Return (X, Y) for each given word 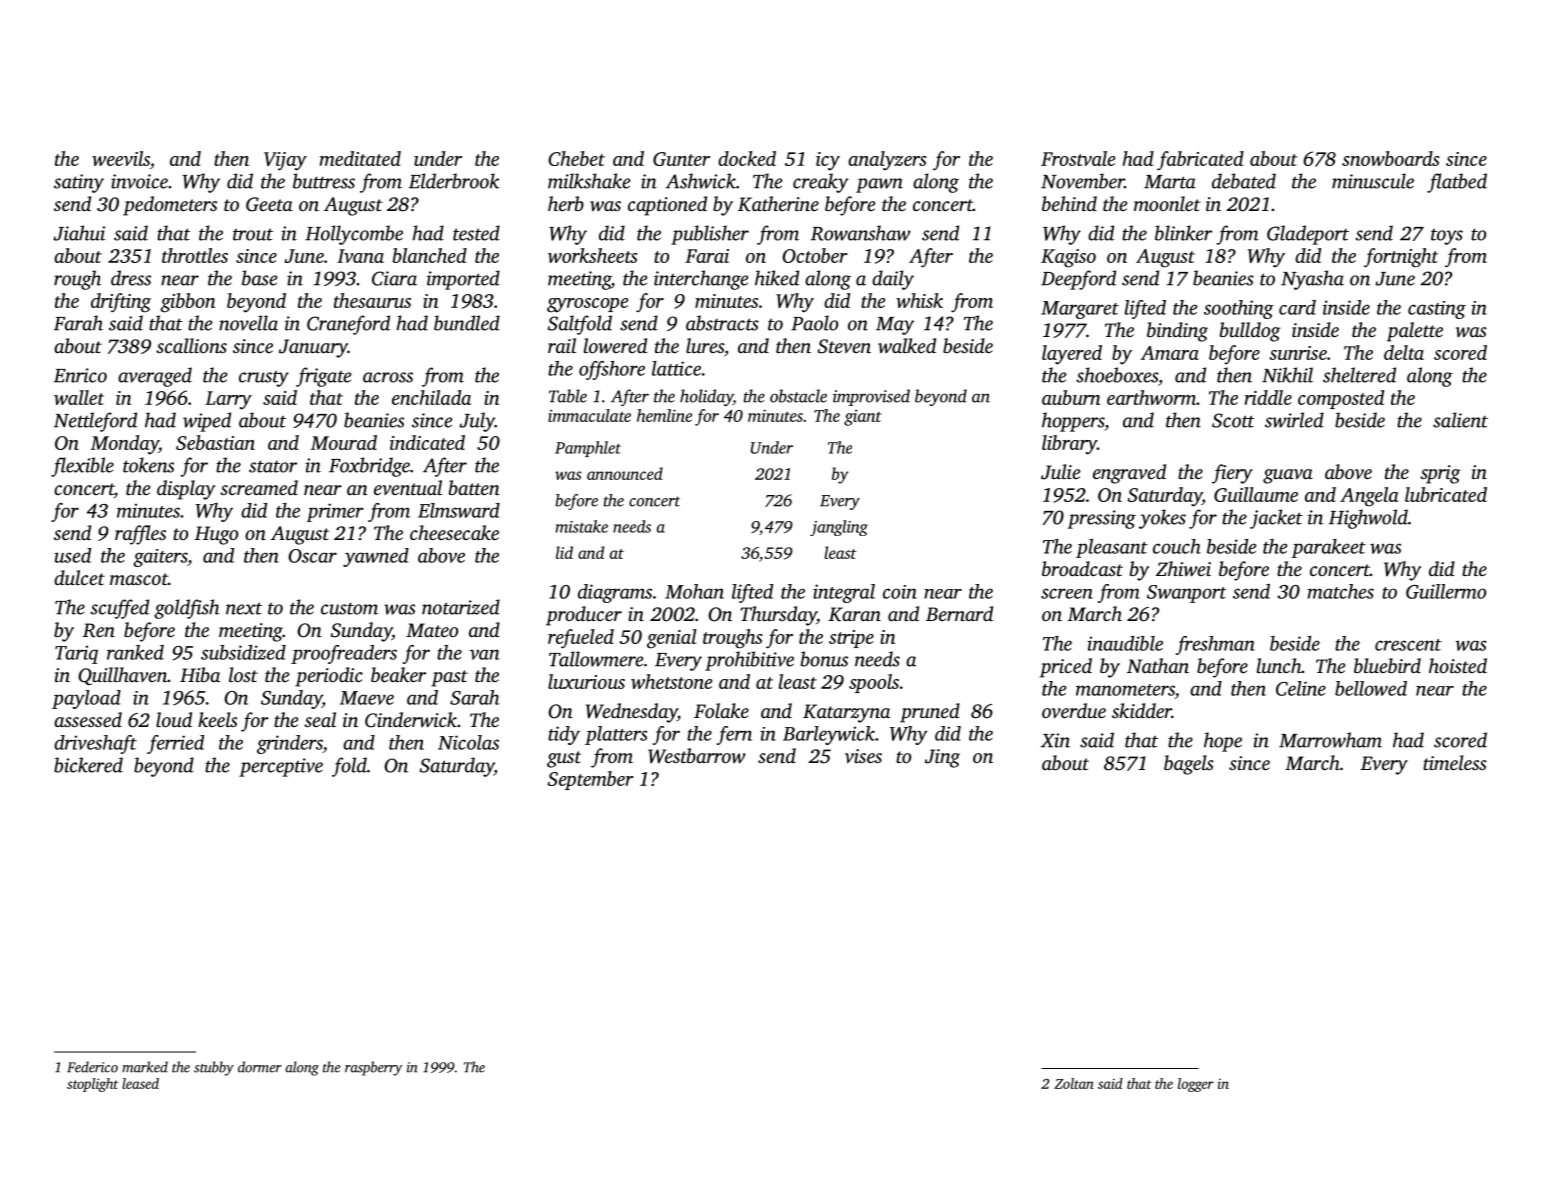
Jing (942, 758)
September (591, 780)
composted (1341, 399)
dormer (260, 1067)
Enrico (80, 375)
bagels (1189, 765)
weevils (121, 158)
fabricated (1200, 161)
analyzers (887, 161)
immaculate (589, 415)
